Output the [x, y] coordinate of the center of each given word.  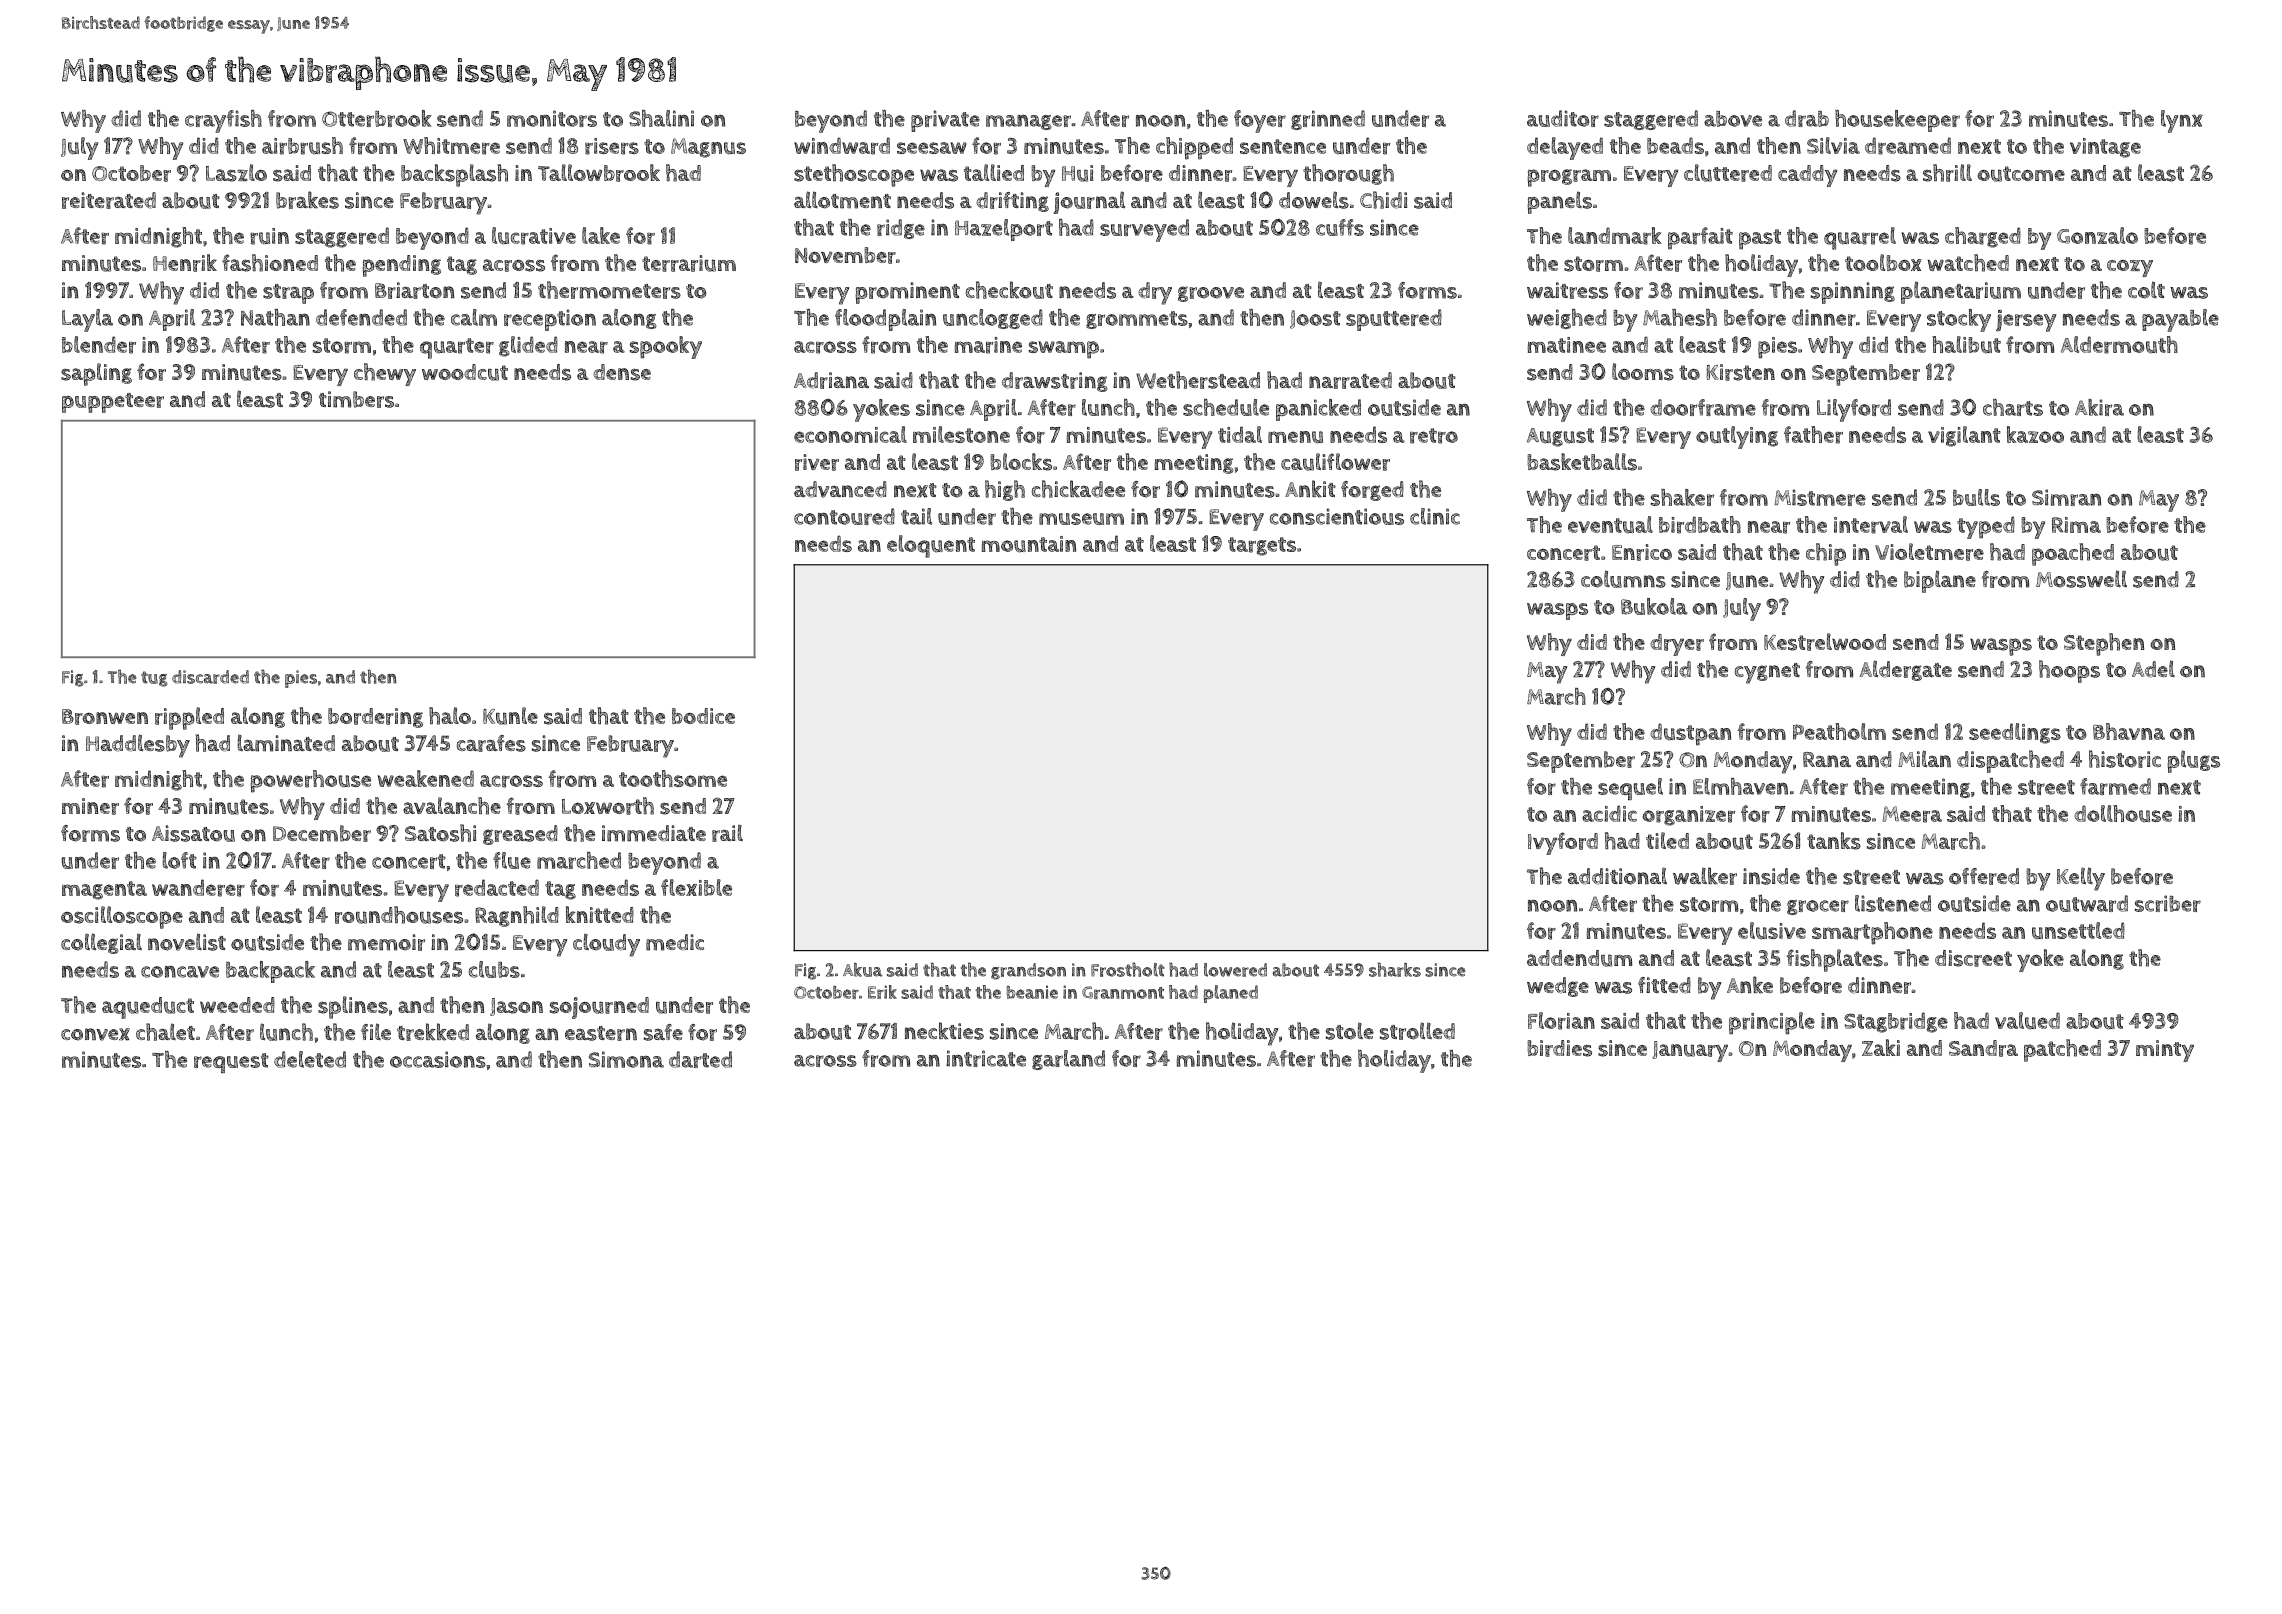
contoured [844, 516]
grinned [1328, 120]
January [1690, 1051]
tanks [1834, 841]
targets [1262, 546]
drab [1807, 118]
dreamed [1908, 146]
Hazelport [1004, 230]
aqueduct [148, 1008]
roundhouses [399, 915]
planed [1231, 994]
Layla [87, 320]
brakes [307, 200]
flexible [696, 887]
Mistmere [1820, 497]
